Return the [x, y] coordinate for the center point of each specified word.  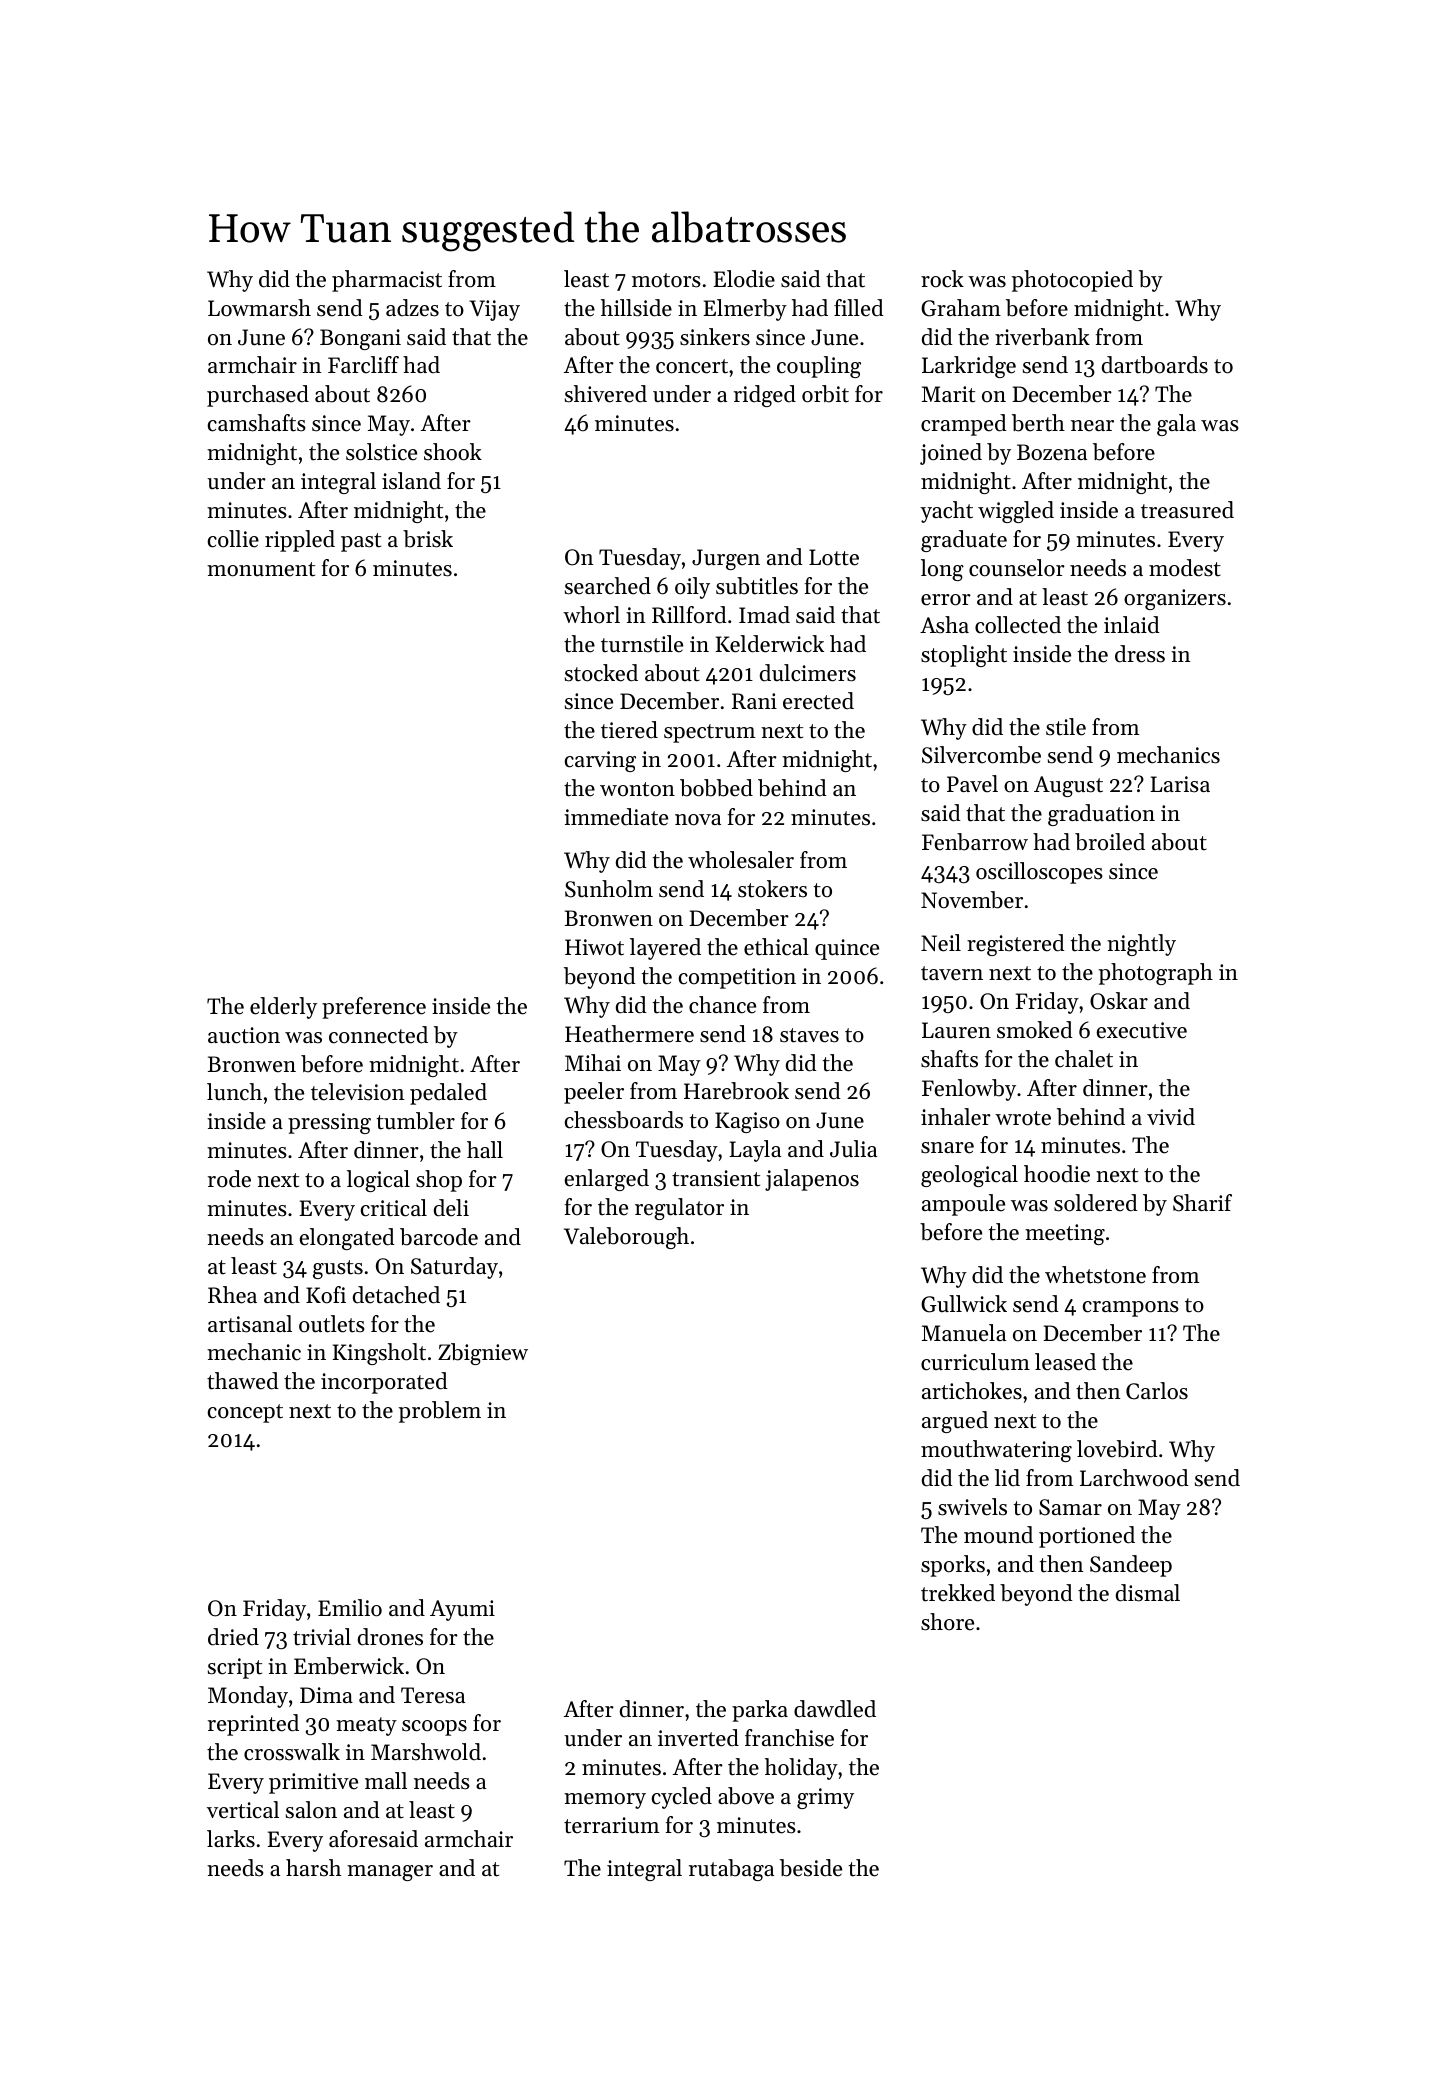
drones [390, 1637]
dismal [1148, 1593]
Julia [853, 1149]
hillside [636, 308]
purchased [258, 396]
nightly [1141, 945]
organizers [1175, 599]
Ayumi [462, 1610]
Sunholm [609, 889]
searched [608, 586]
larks [231, 1839]
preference [374, 1008]
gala [1176, 425]
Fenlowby [969, 1090]
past [361, 542]
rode [229, 1179]
